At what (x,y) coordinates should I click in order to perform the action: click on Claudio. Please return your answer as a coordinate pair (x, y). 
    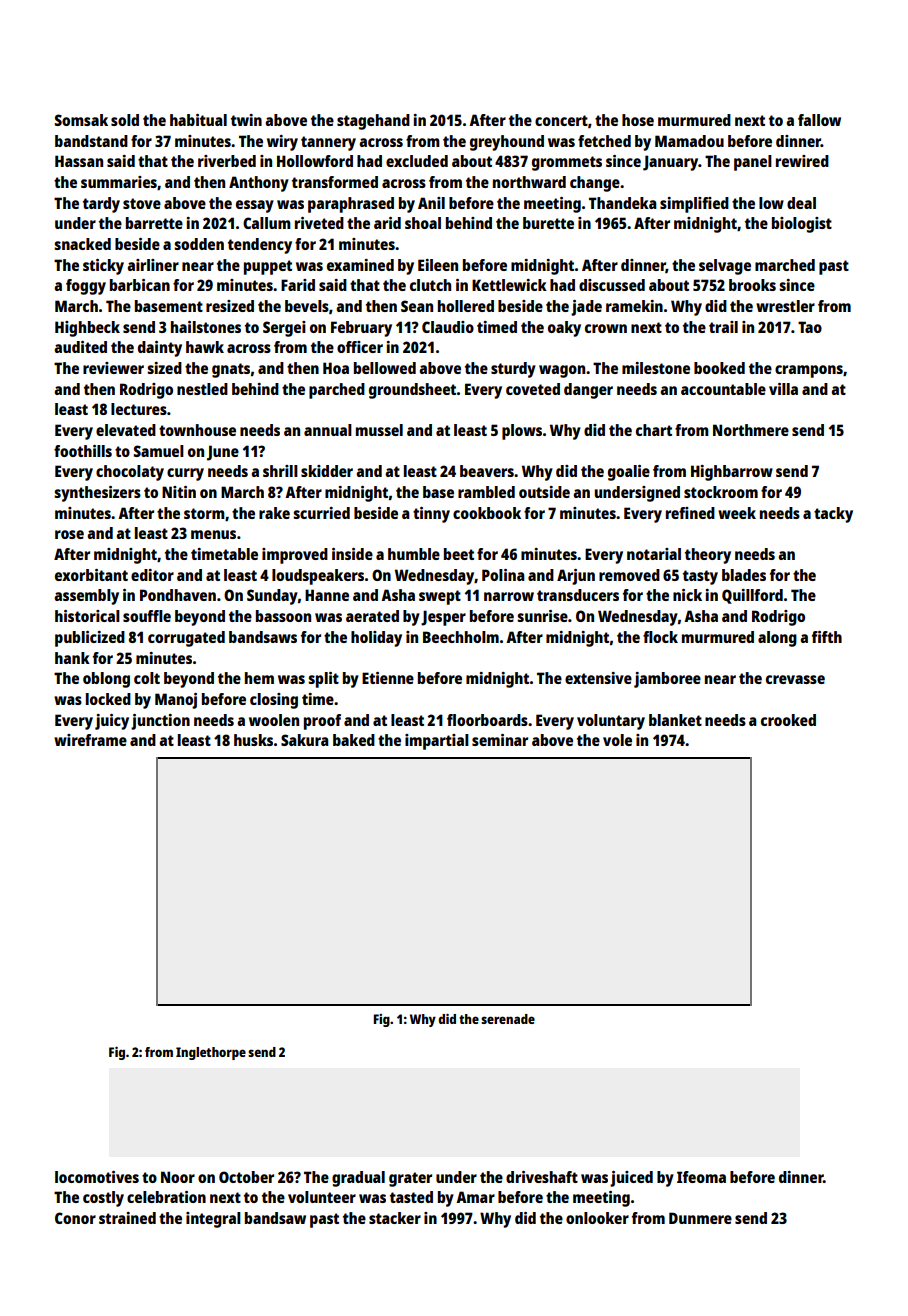
    Looking at the image, I should click on (448, 327).
